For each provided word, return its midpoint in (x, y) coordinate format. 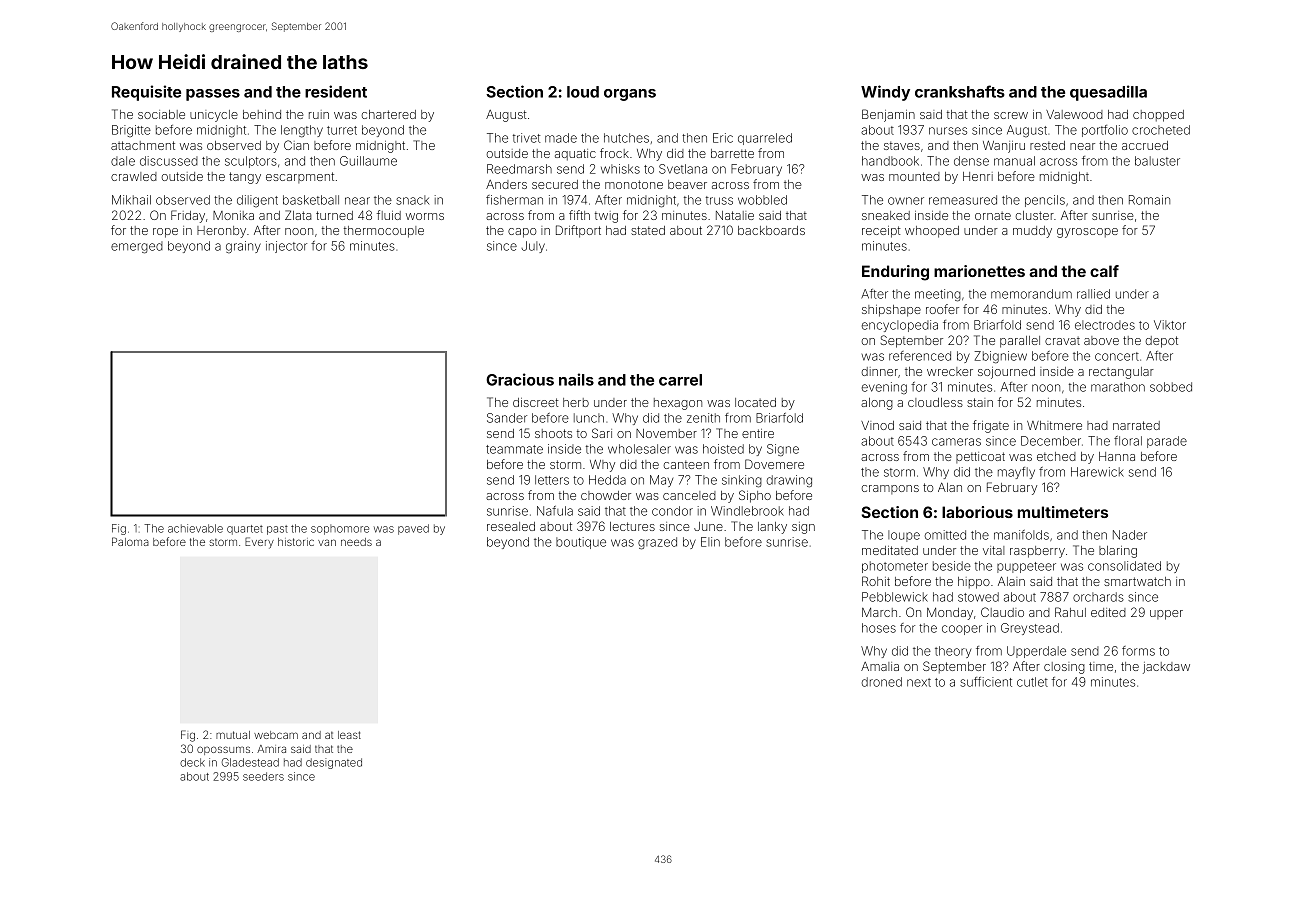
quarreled (765, 139)
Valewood (1074, 114)
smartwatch (1137, 581)
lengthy (302, 131)
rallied (1093, 294)
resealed (511, 526)
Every (259, 543)
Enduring (895, 273)
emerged (137, 247)
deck (192, 762)
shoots (553, 433)
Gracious (520, 379)
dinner (879, 371)
